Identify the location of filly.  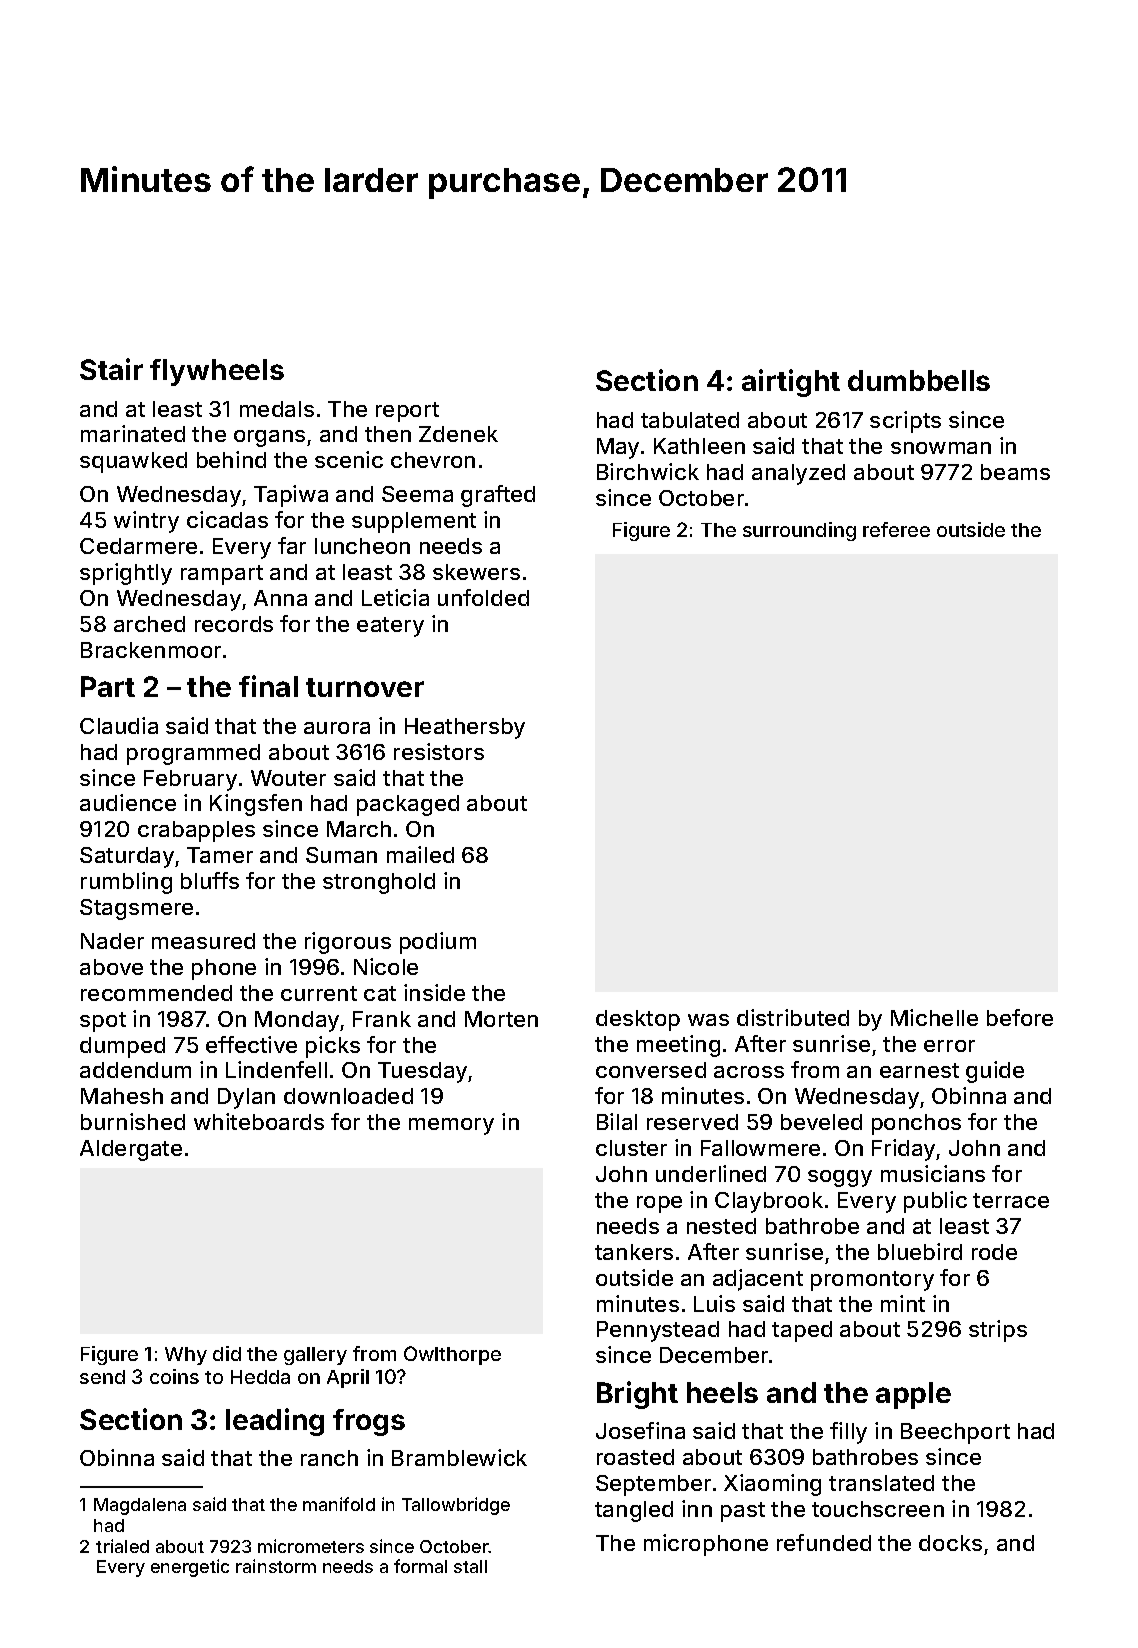
(848, 1433).
